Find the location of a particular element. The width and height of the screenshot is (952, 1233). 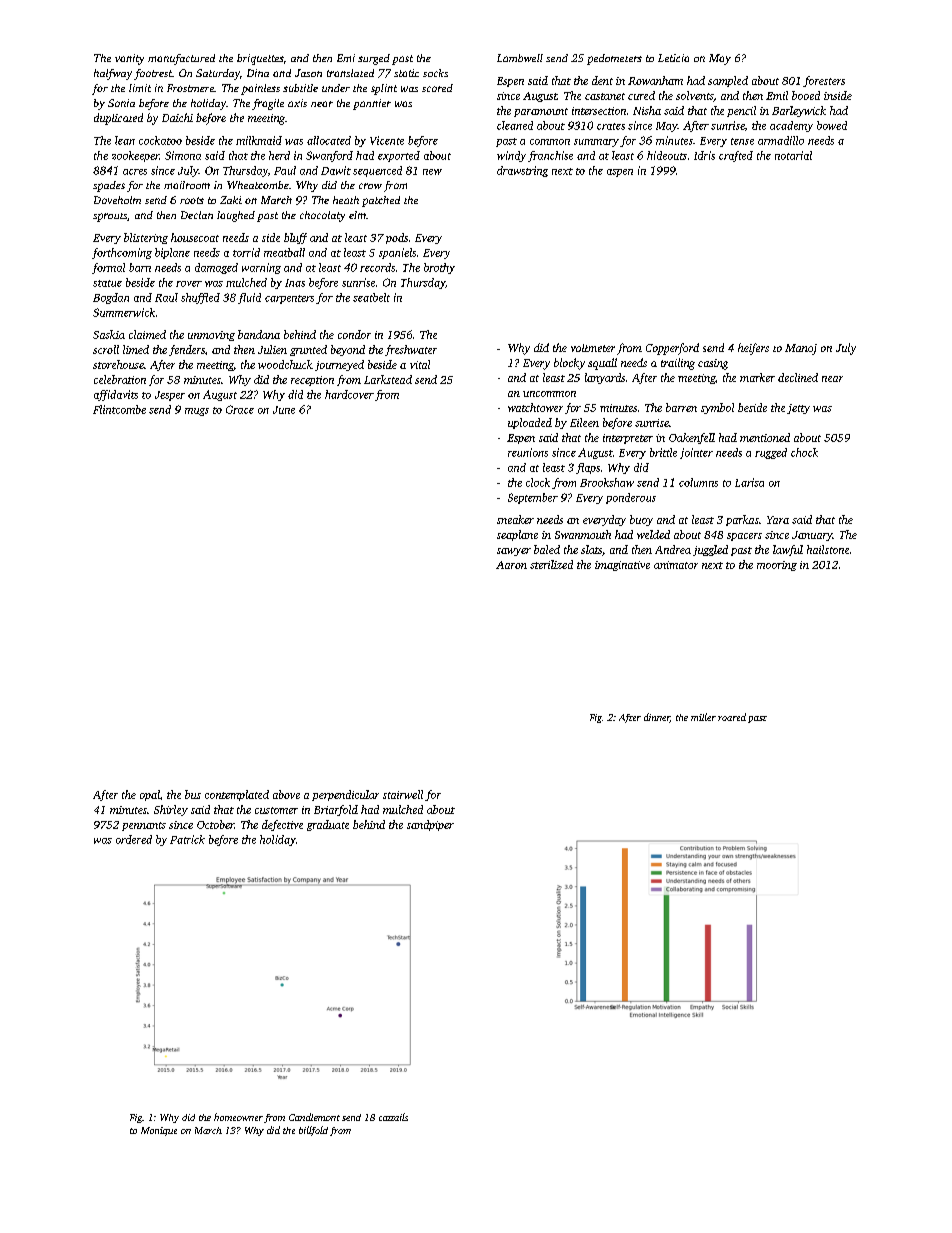

socks is located at coordinates (435, 73).
